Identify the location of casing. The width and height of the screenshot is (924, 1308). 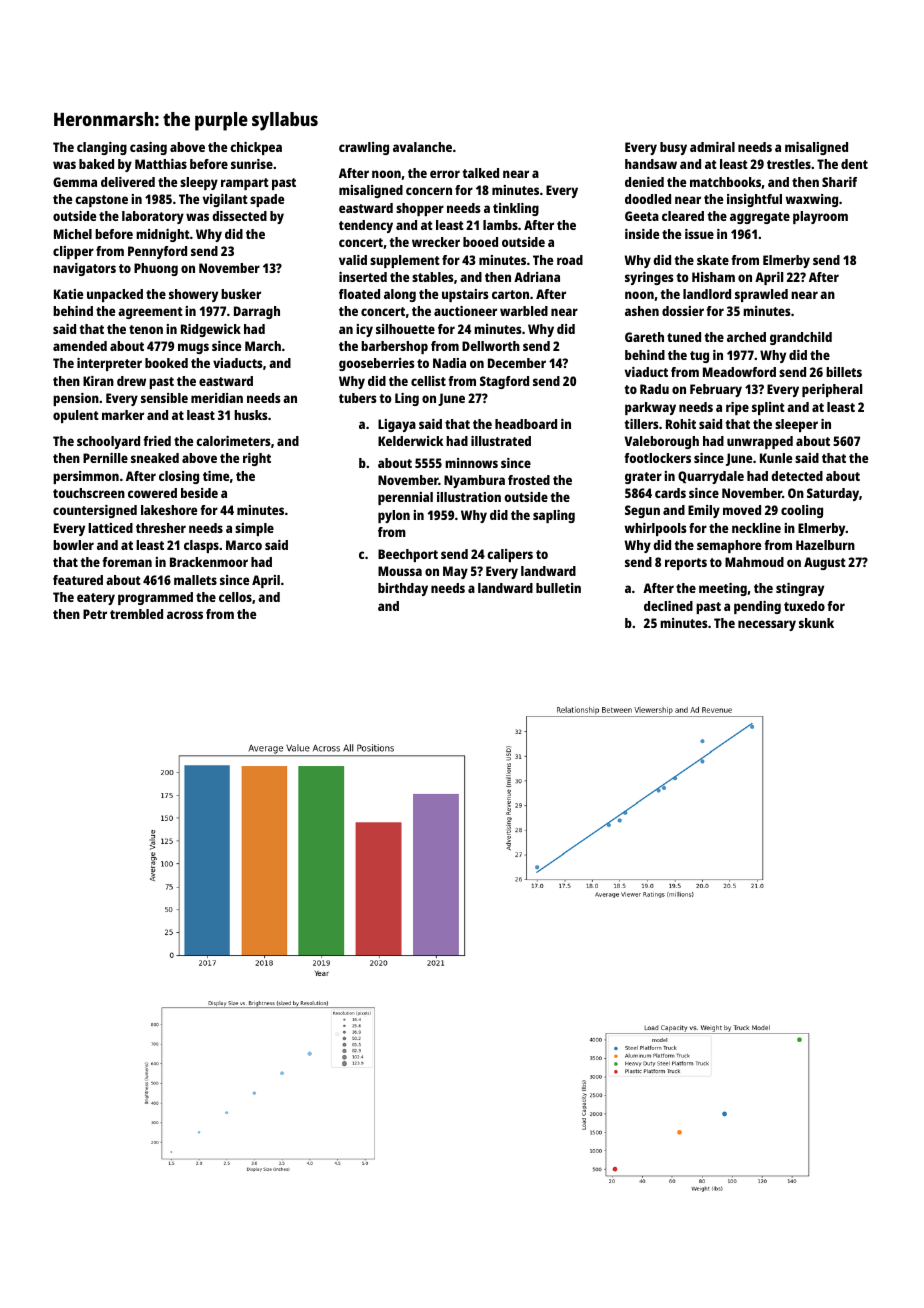
(148, 148).
